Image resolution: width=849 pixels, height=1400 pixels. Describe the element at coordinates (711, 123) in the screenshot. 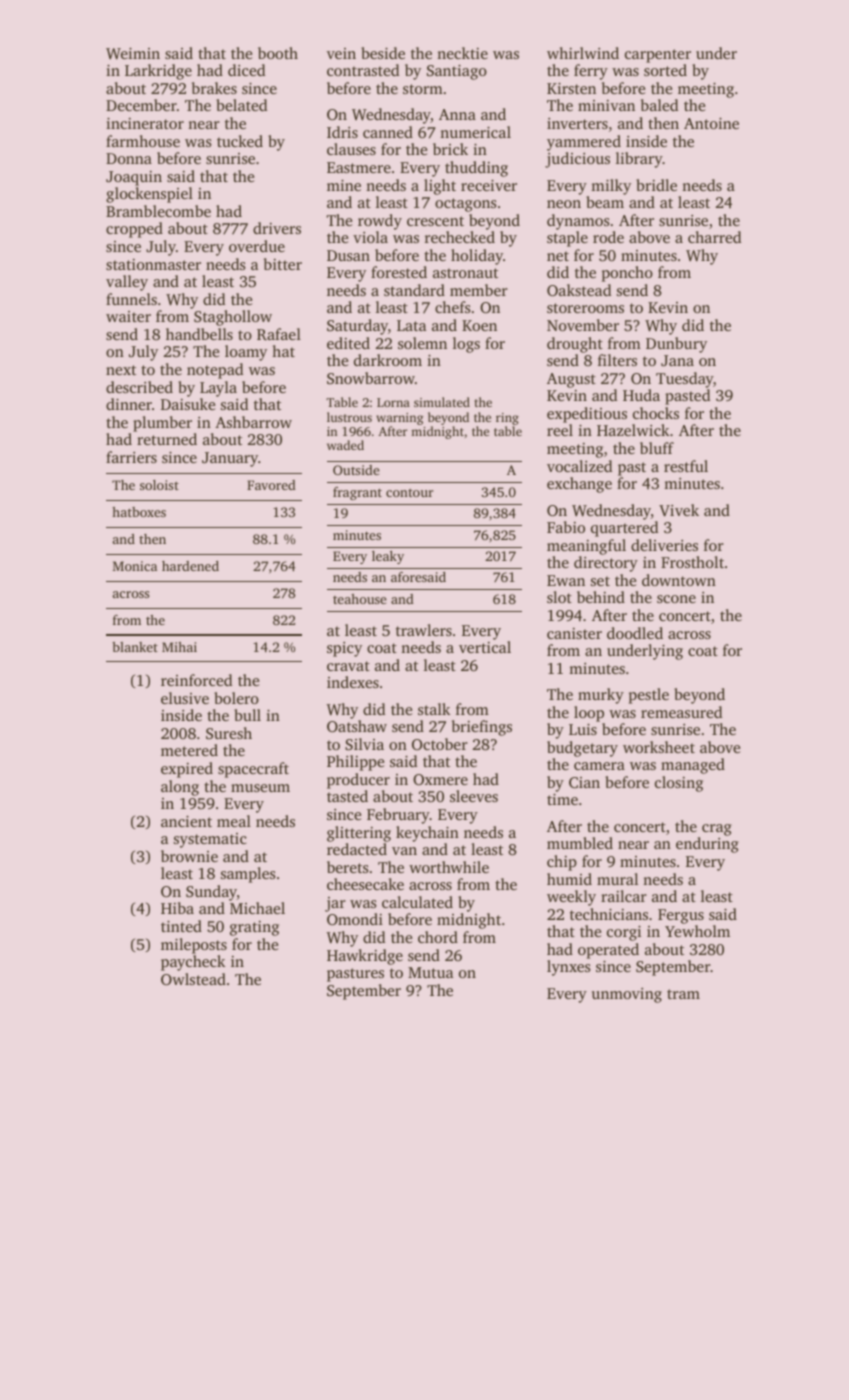

I see `Antoine` at that location.
